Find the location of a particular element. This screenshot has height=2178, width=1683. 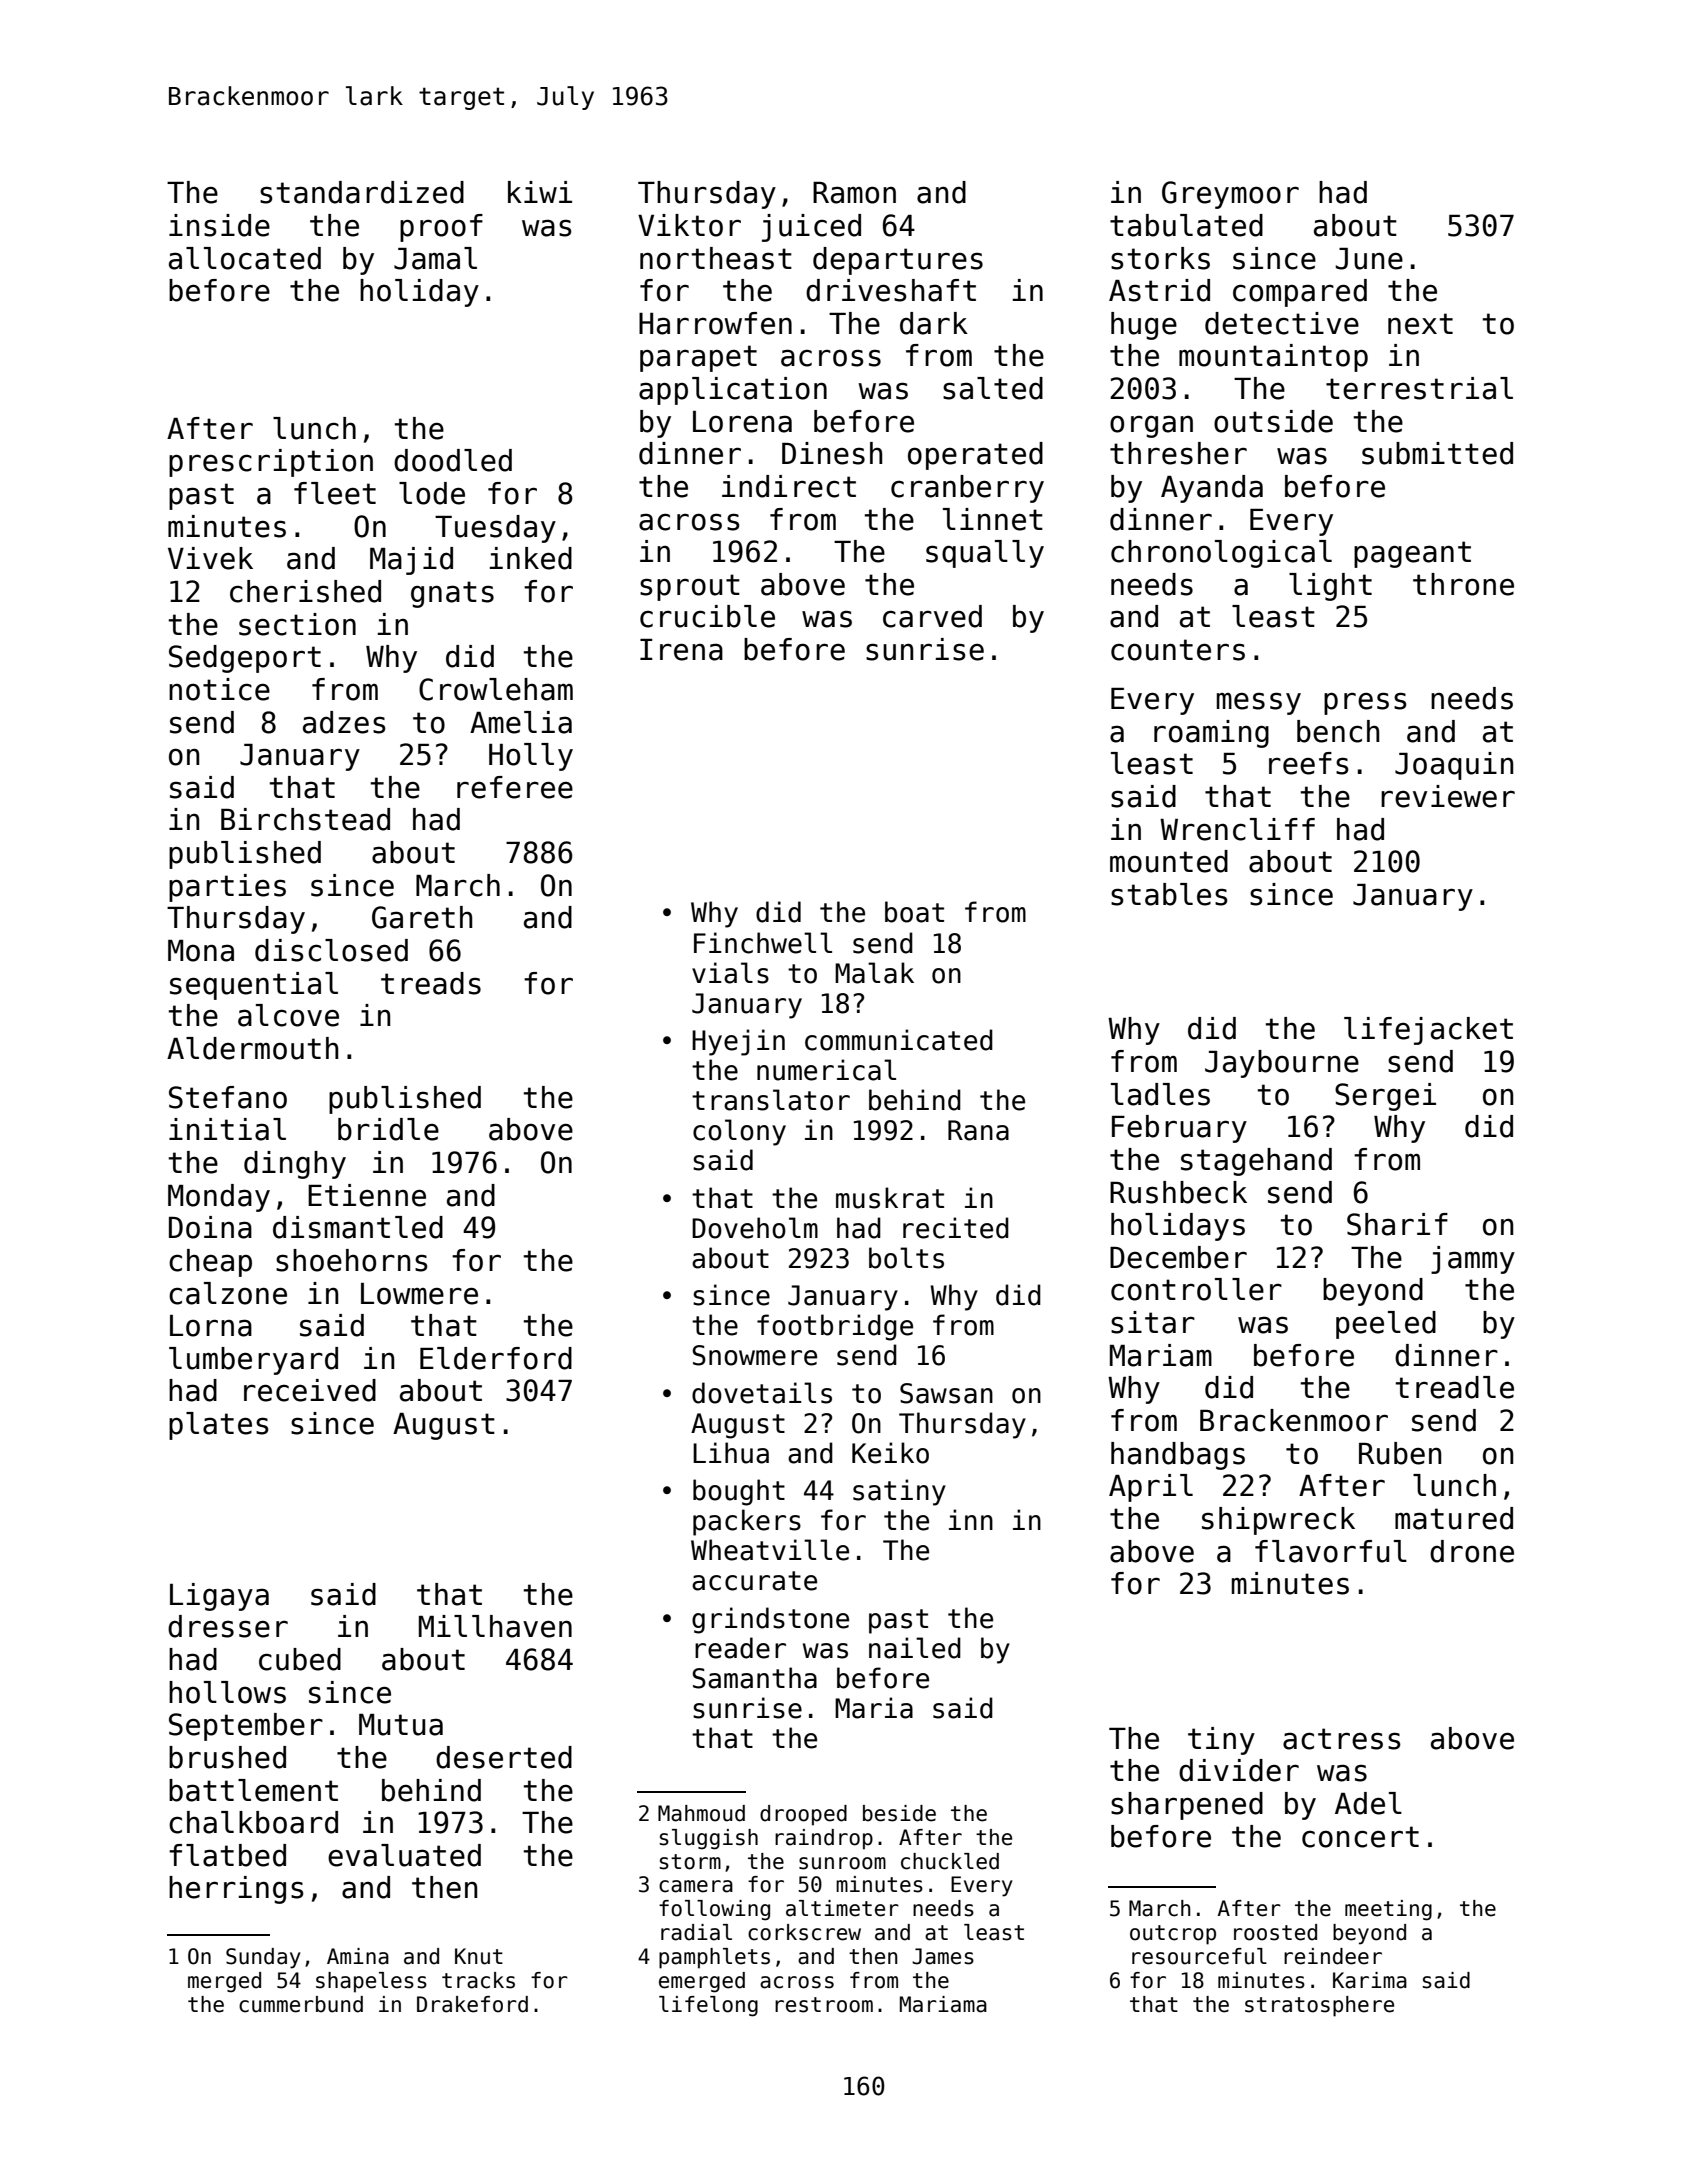

bridle is located at coordinates (388, 1129).
